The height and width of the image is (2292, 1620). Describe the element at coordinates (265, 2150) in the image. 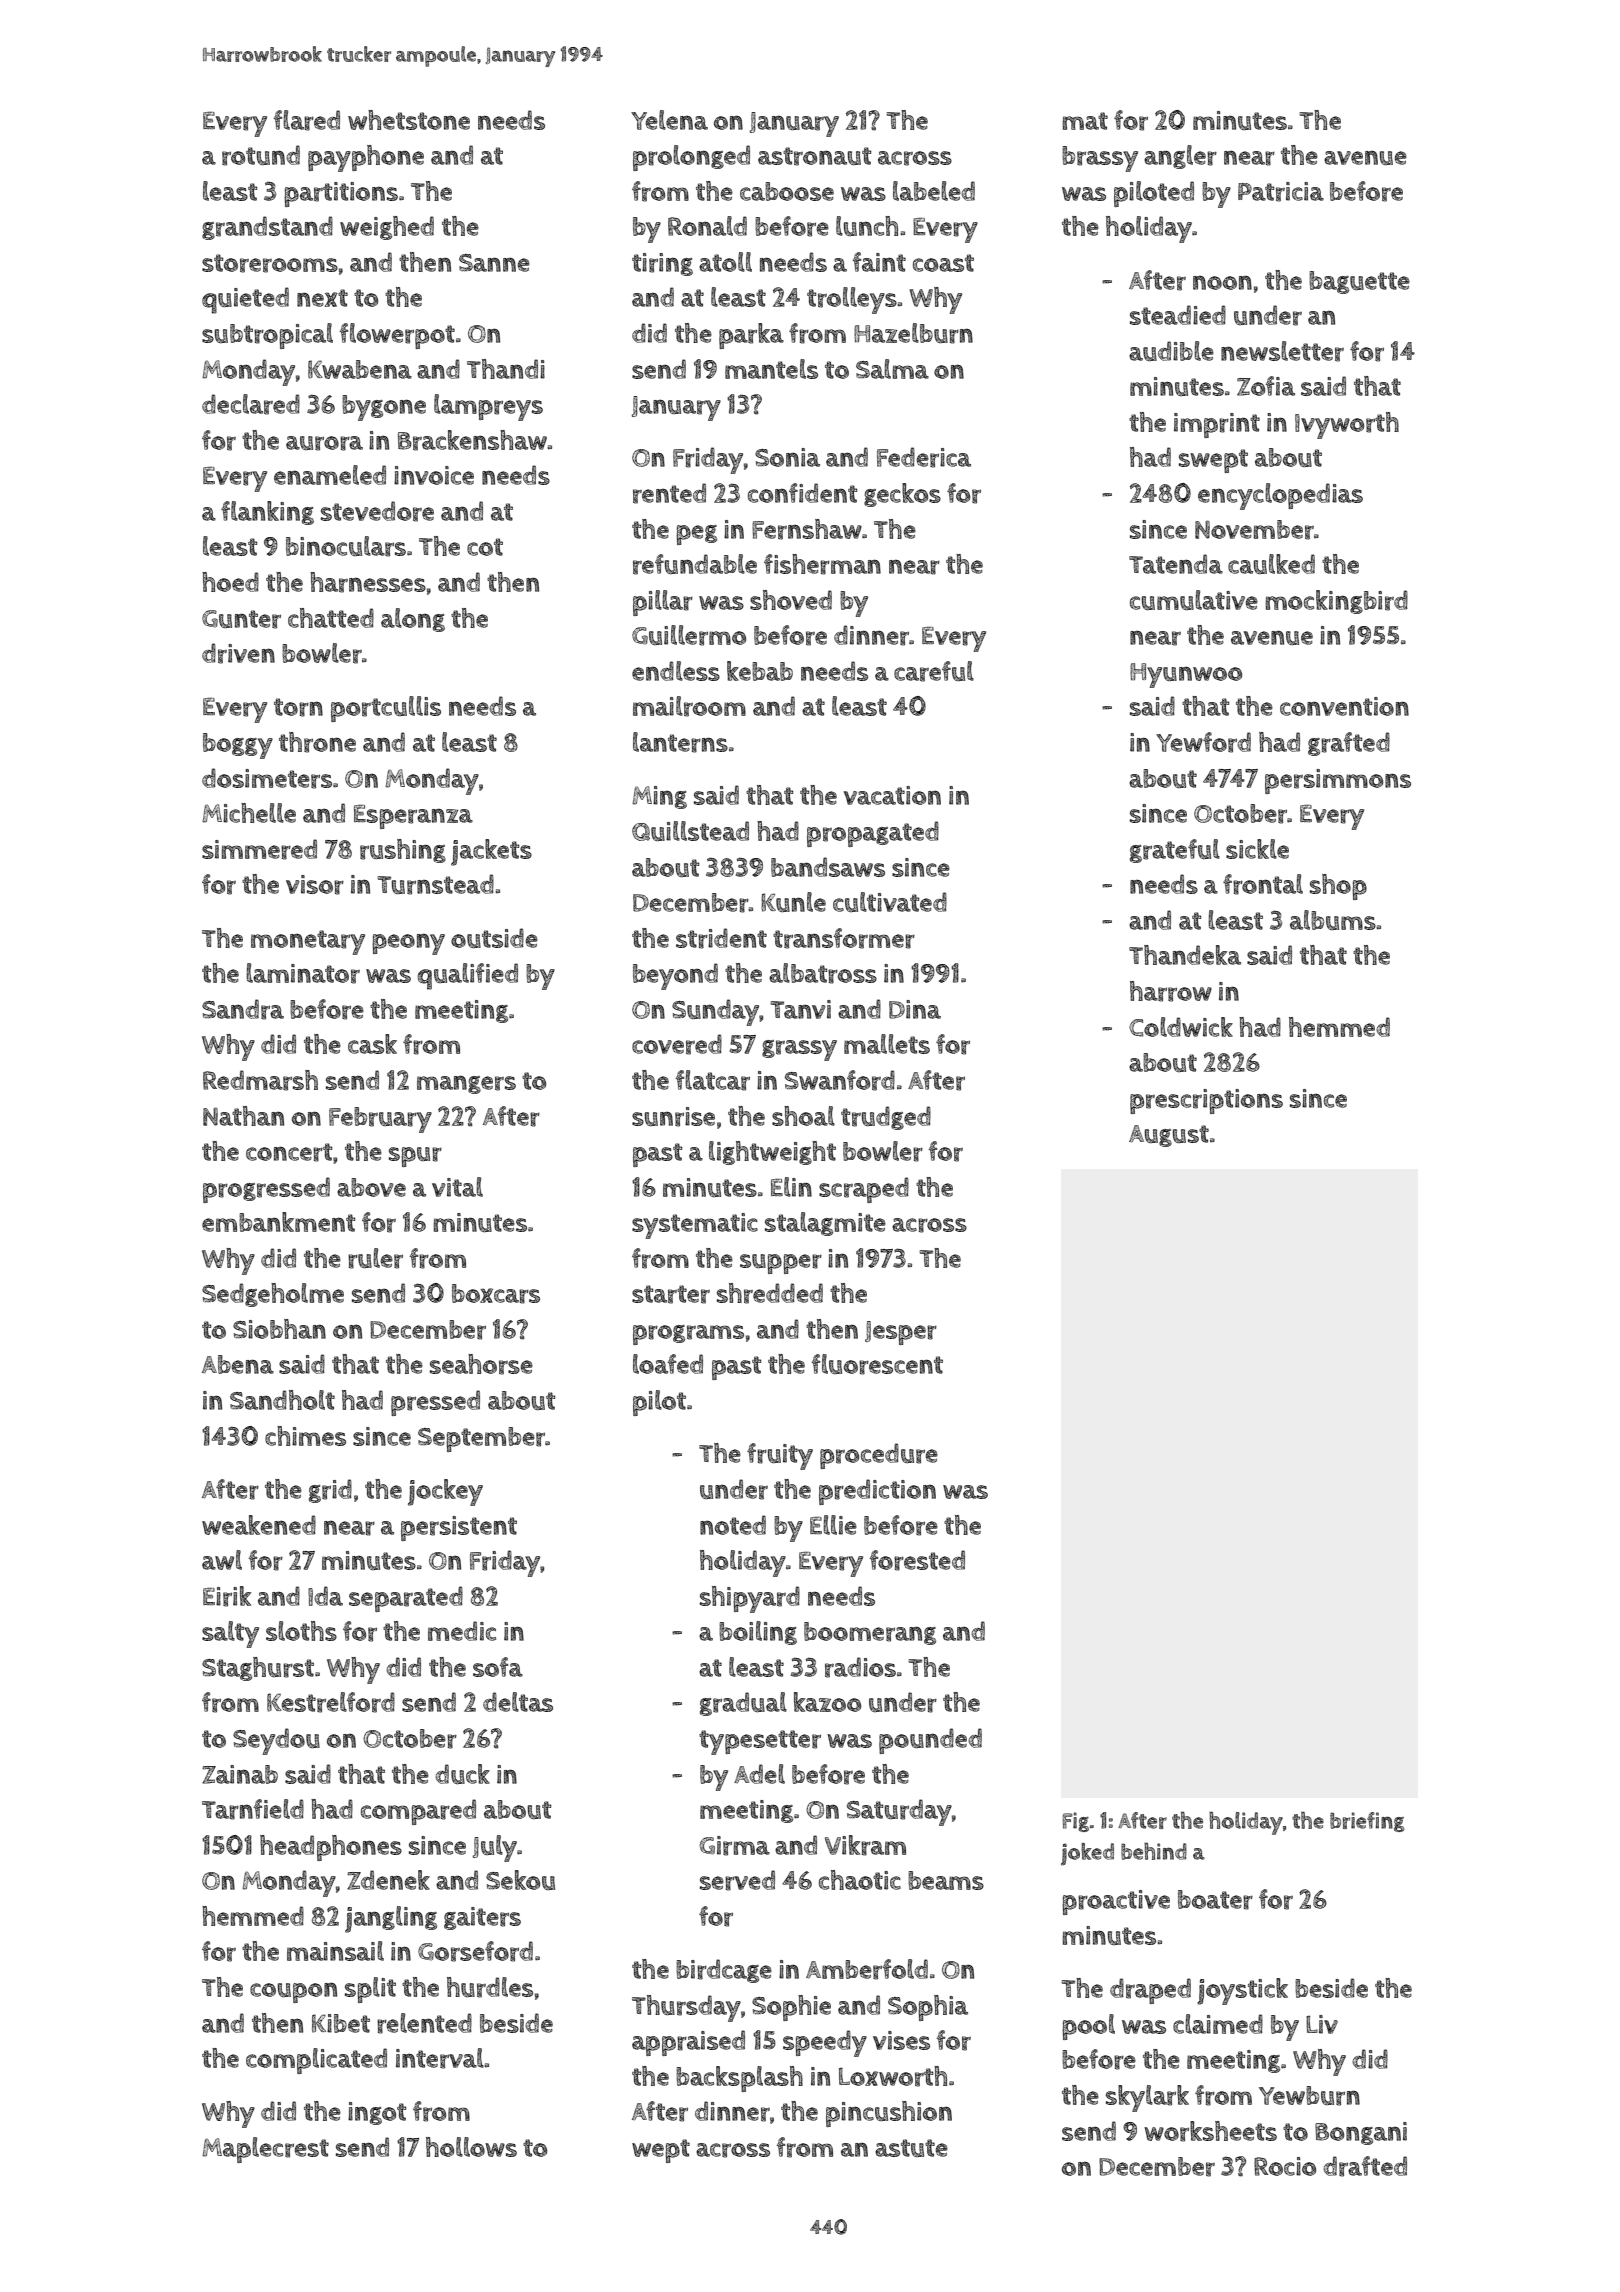

I see `Maplecrest` at that location.
